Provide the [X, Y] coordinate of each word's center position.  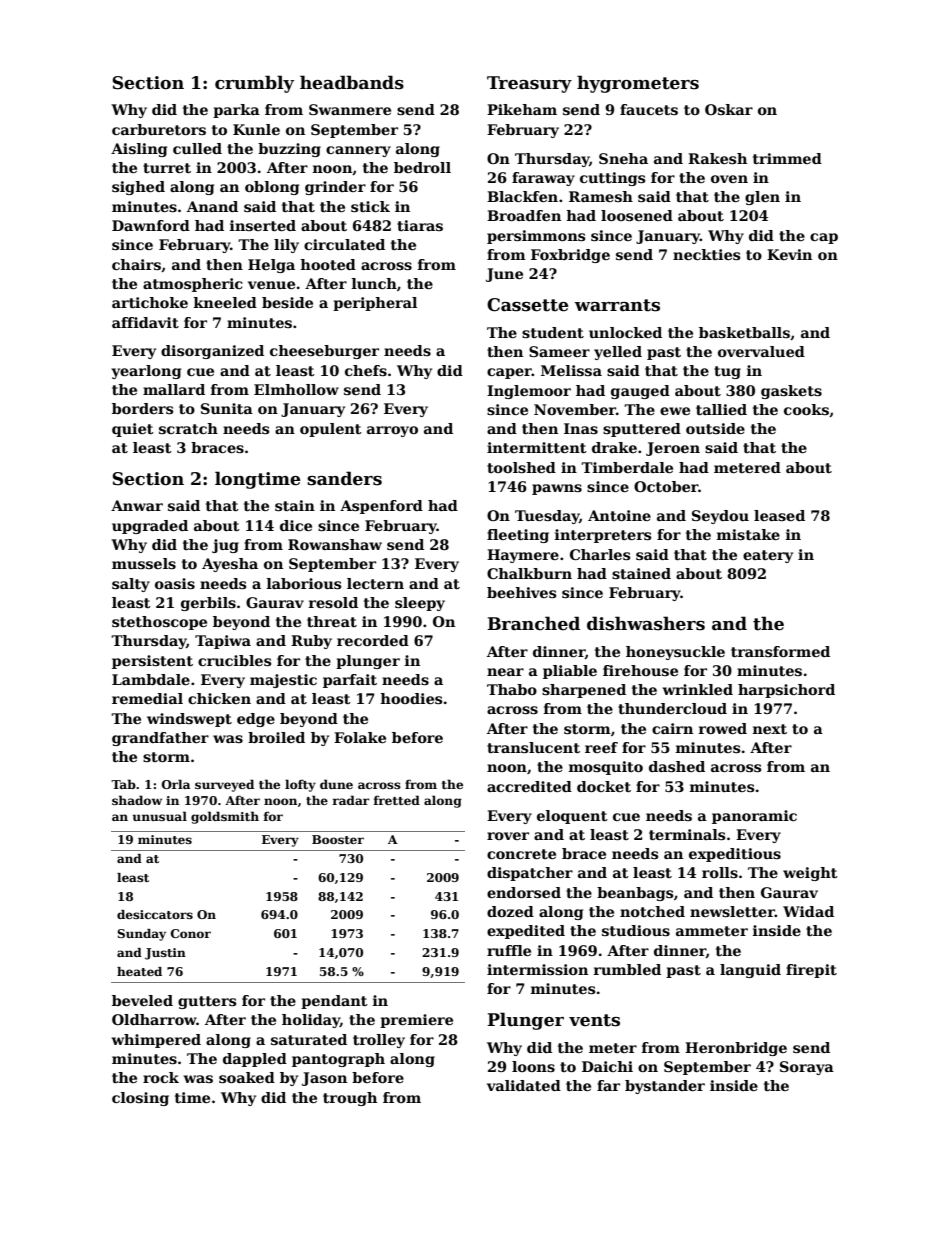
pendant [334, 1002]
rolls [720, 872]
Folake [360, 737]
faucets [649, 109]
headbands [352, 82]
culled [197, 148]
